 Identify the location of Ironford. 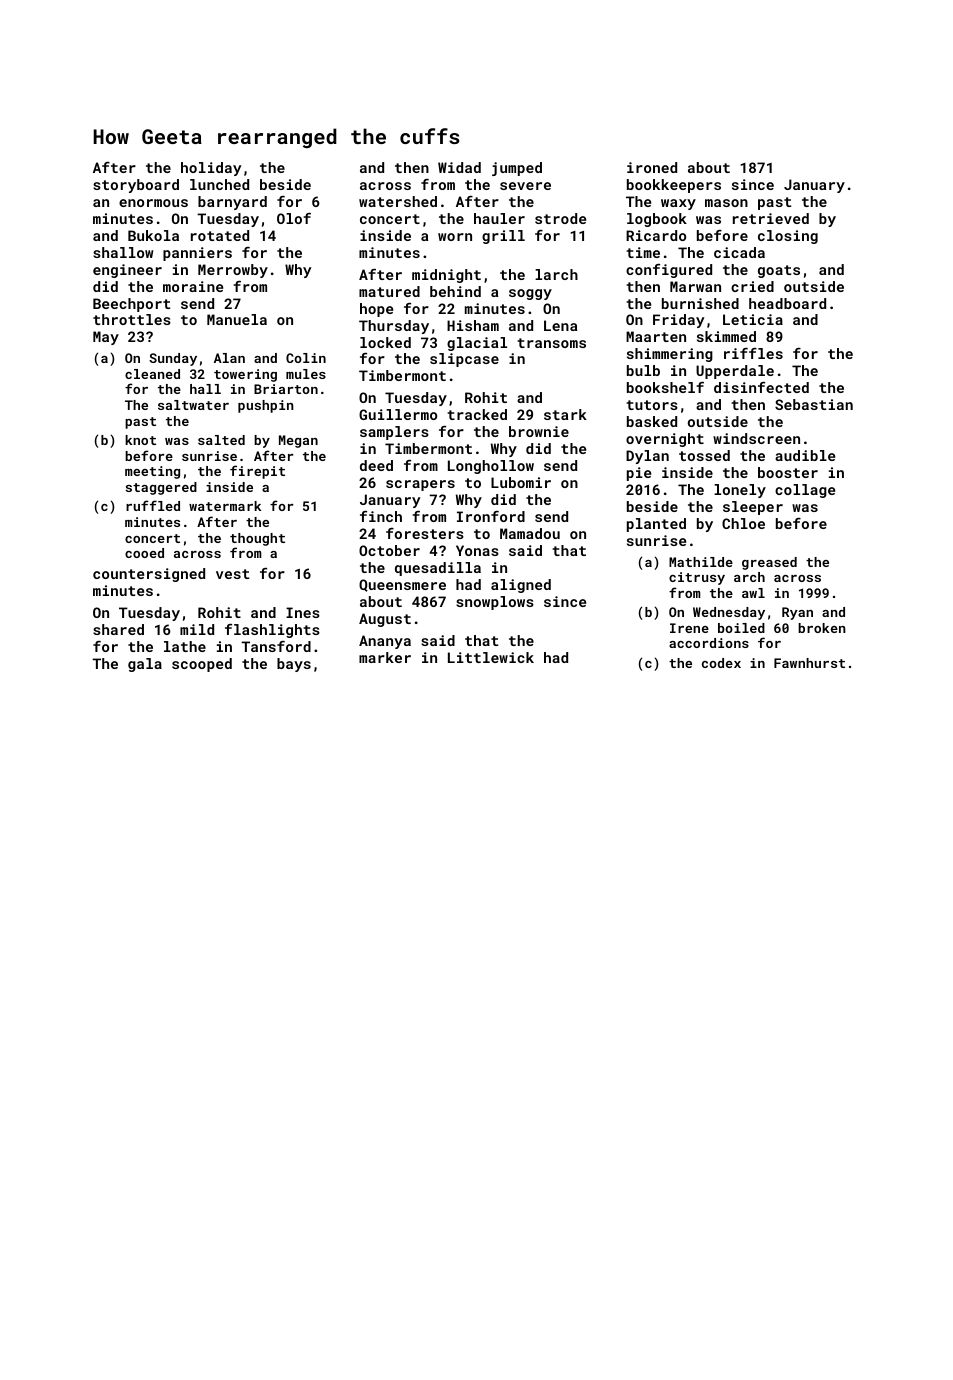
(491, 516).
